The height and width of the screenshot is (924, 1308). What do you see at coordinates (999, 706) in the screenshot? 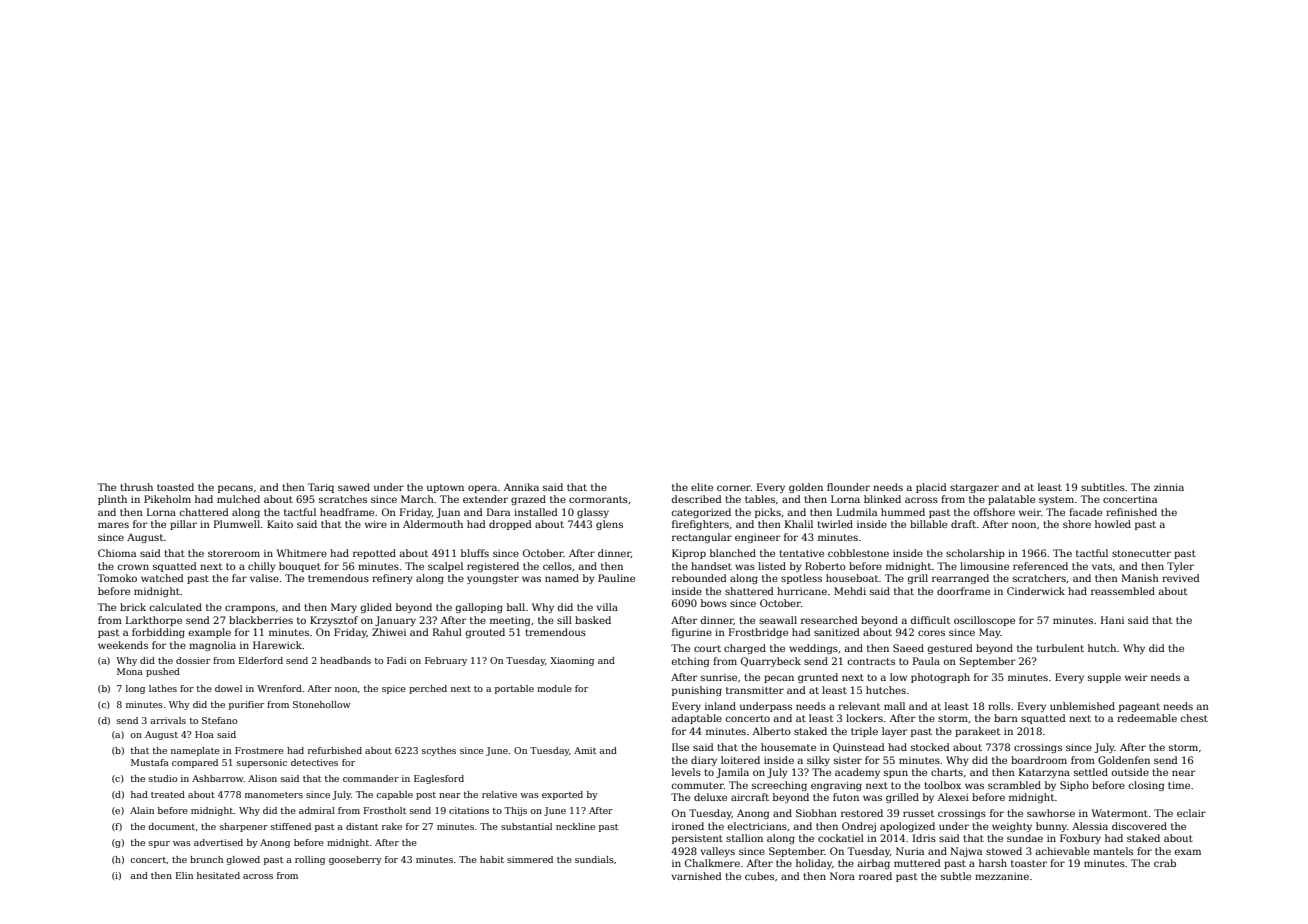
I see `rolls` at bounding box center [999, 706].
